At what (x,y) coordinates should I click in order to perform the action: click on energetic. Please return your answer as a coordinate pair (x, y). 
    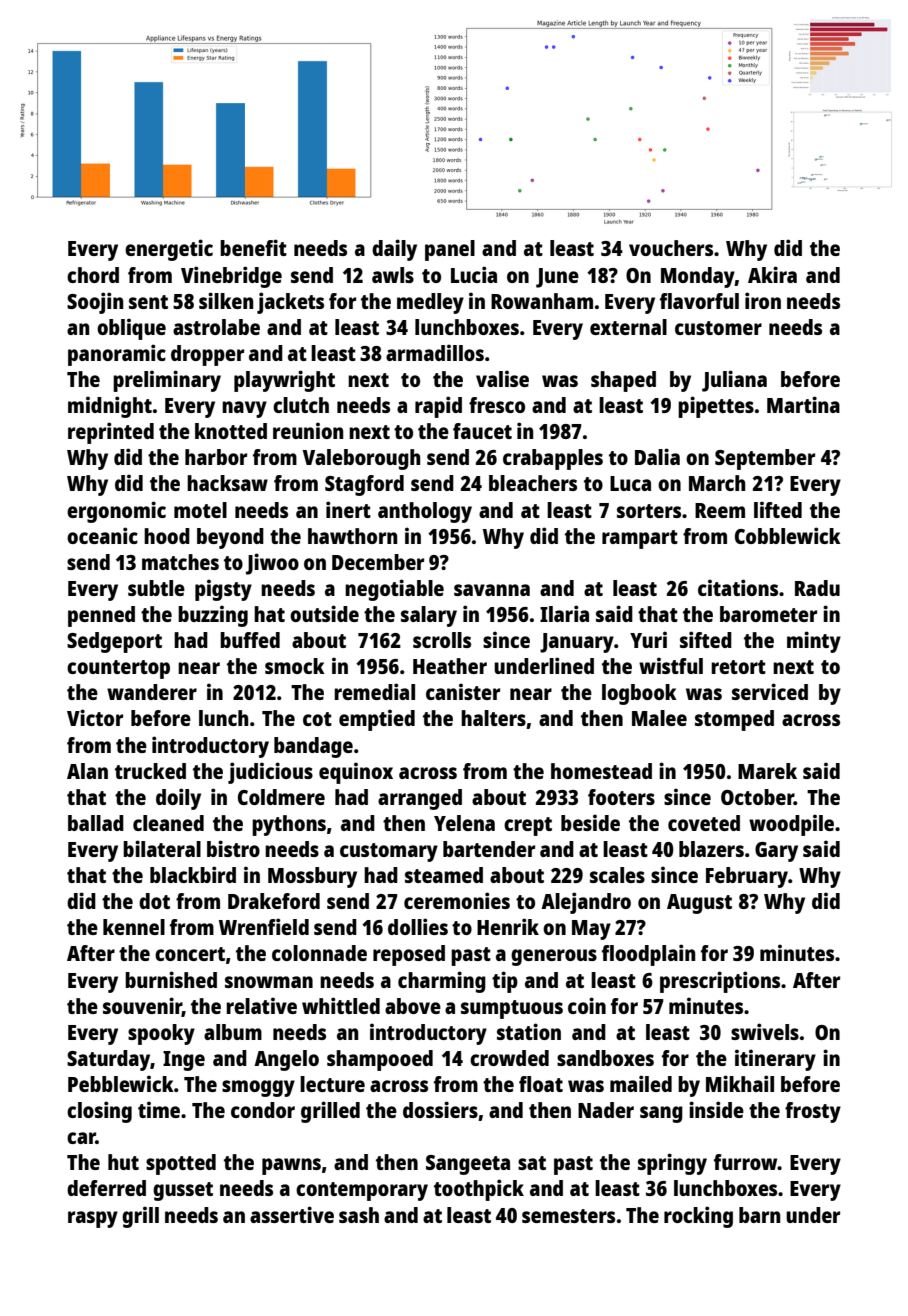
    Looking at the image, I should click on (169, 250).
